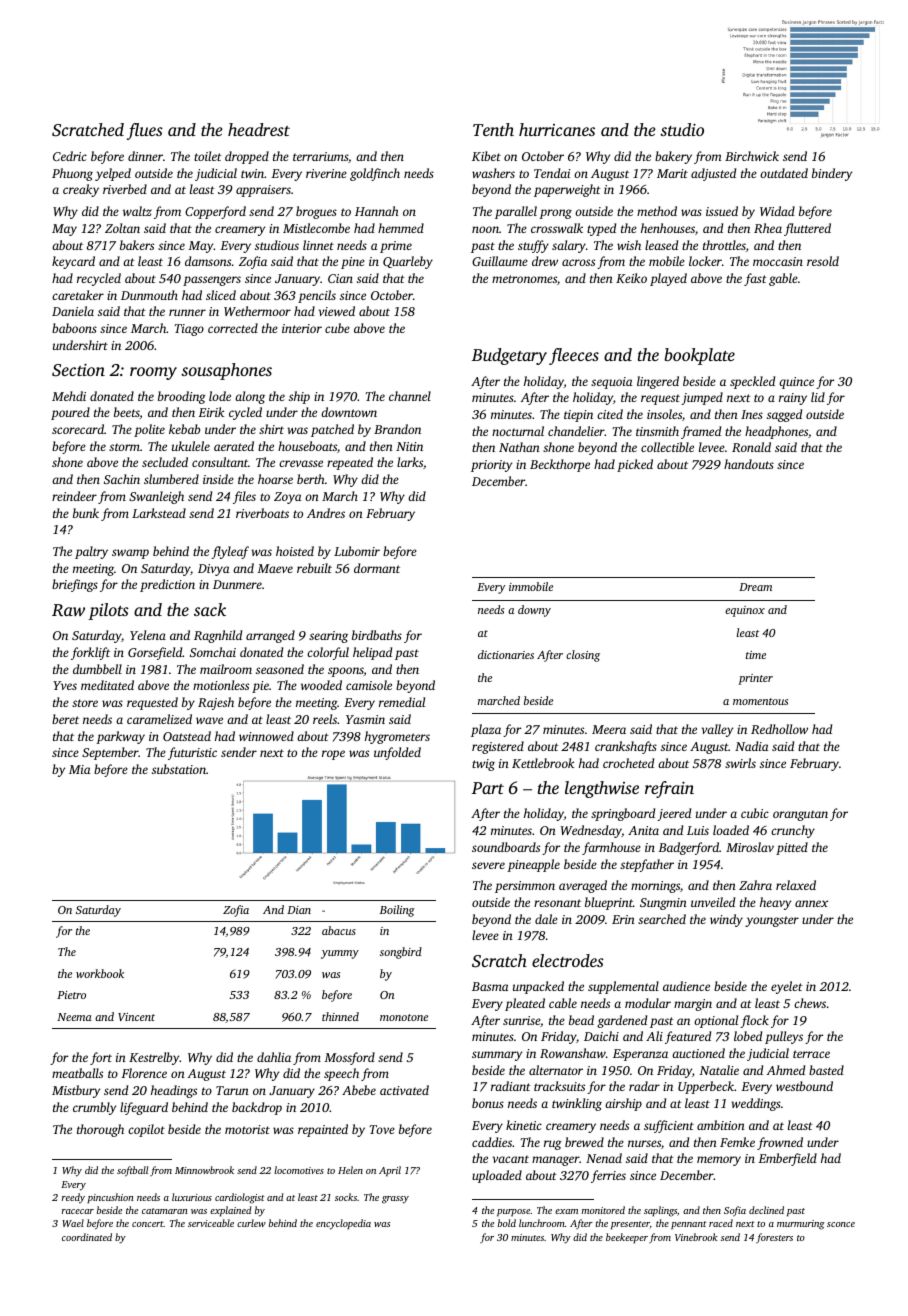 The height and width of the screenshot is (1316, 908). What do you see at coordinates (800, 815) in the screenshot?
I see `orangutan` at bounding box center [800, 815].
